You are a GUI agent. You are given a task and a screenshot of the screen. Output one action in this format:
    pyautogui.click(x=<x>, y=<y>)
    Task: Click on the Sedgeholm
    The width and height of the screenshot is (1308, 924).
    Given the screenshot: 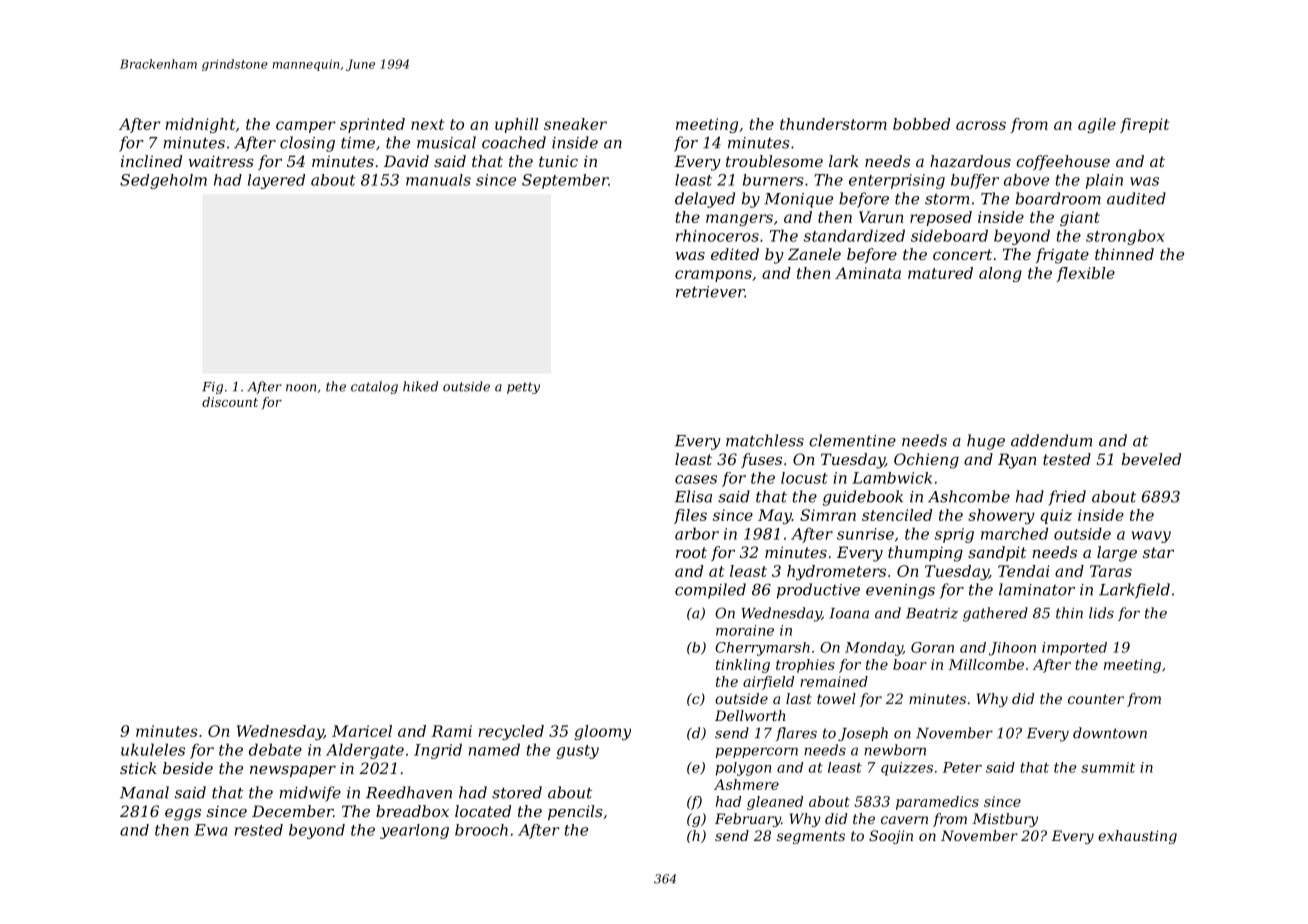 What is the action you would take?
    pyautogui.click(x=163, y=181)
